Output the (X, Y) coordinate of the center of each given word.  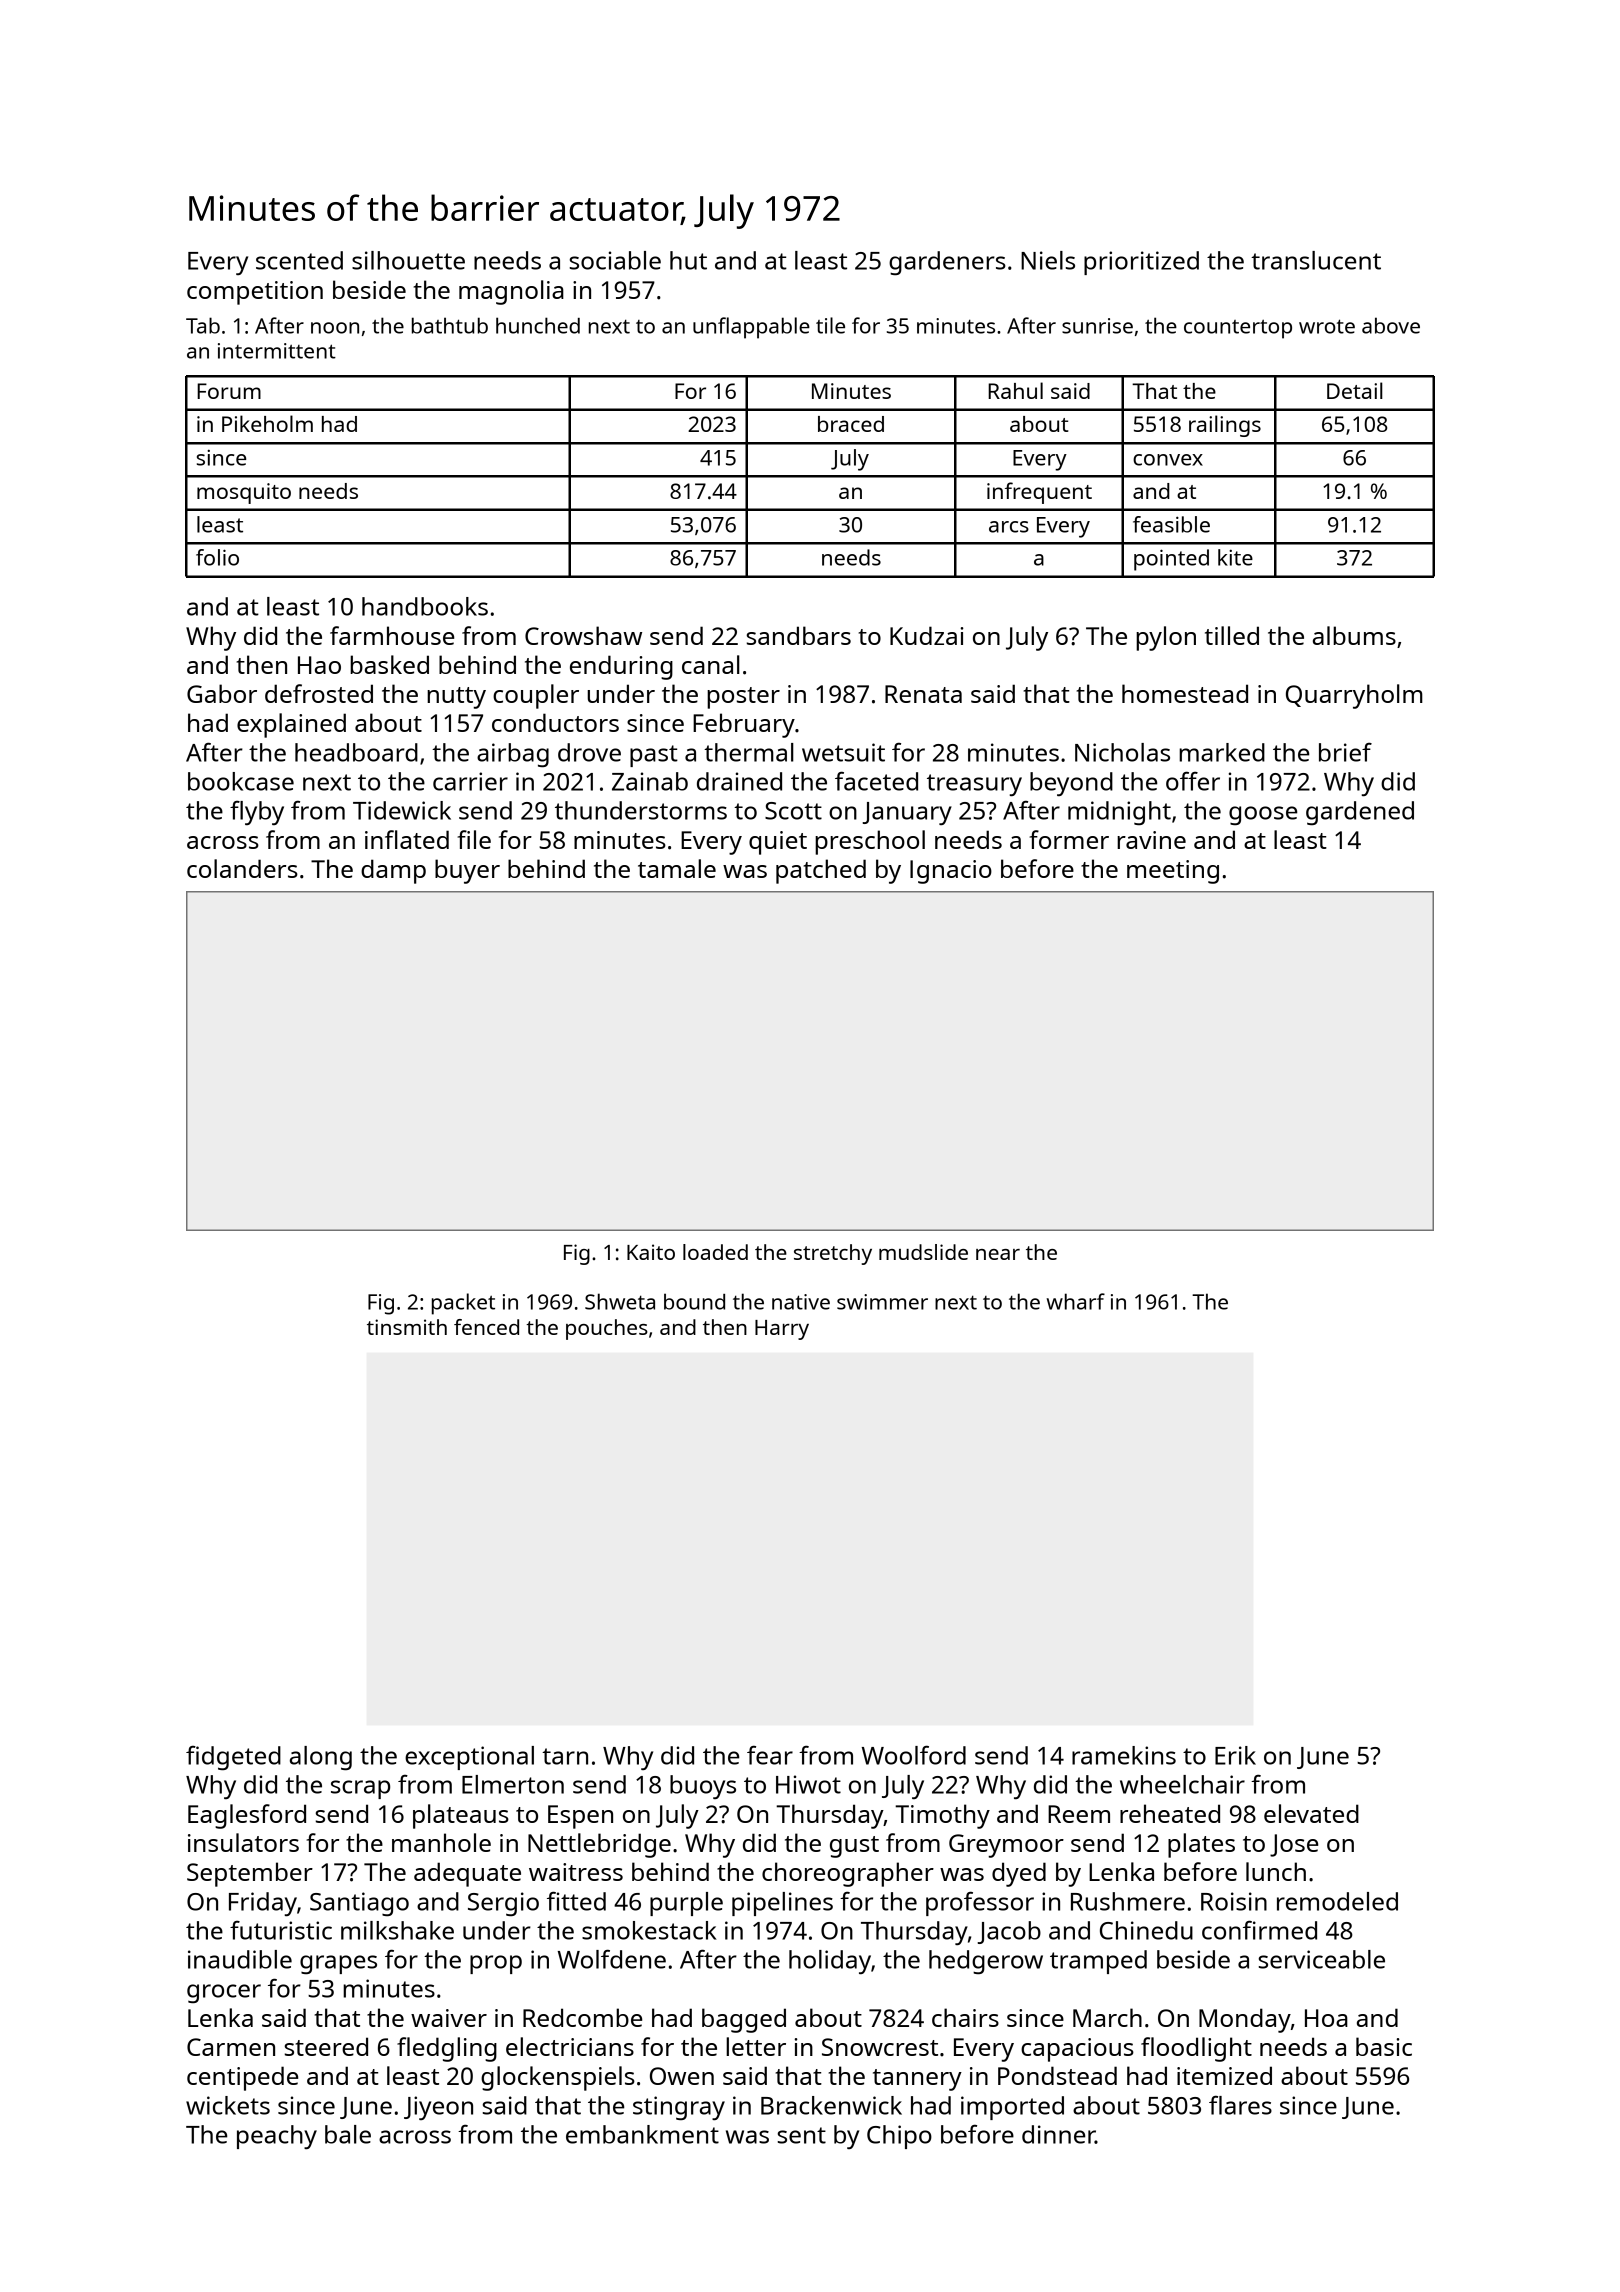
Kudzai (926, 635)
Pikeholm (267, 423)
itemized (1224, 2075)
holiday (830, 1962)
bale (348, 2134)
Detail (1355, 390)
